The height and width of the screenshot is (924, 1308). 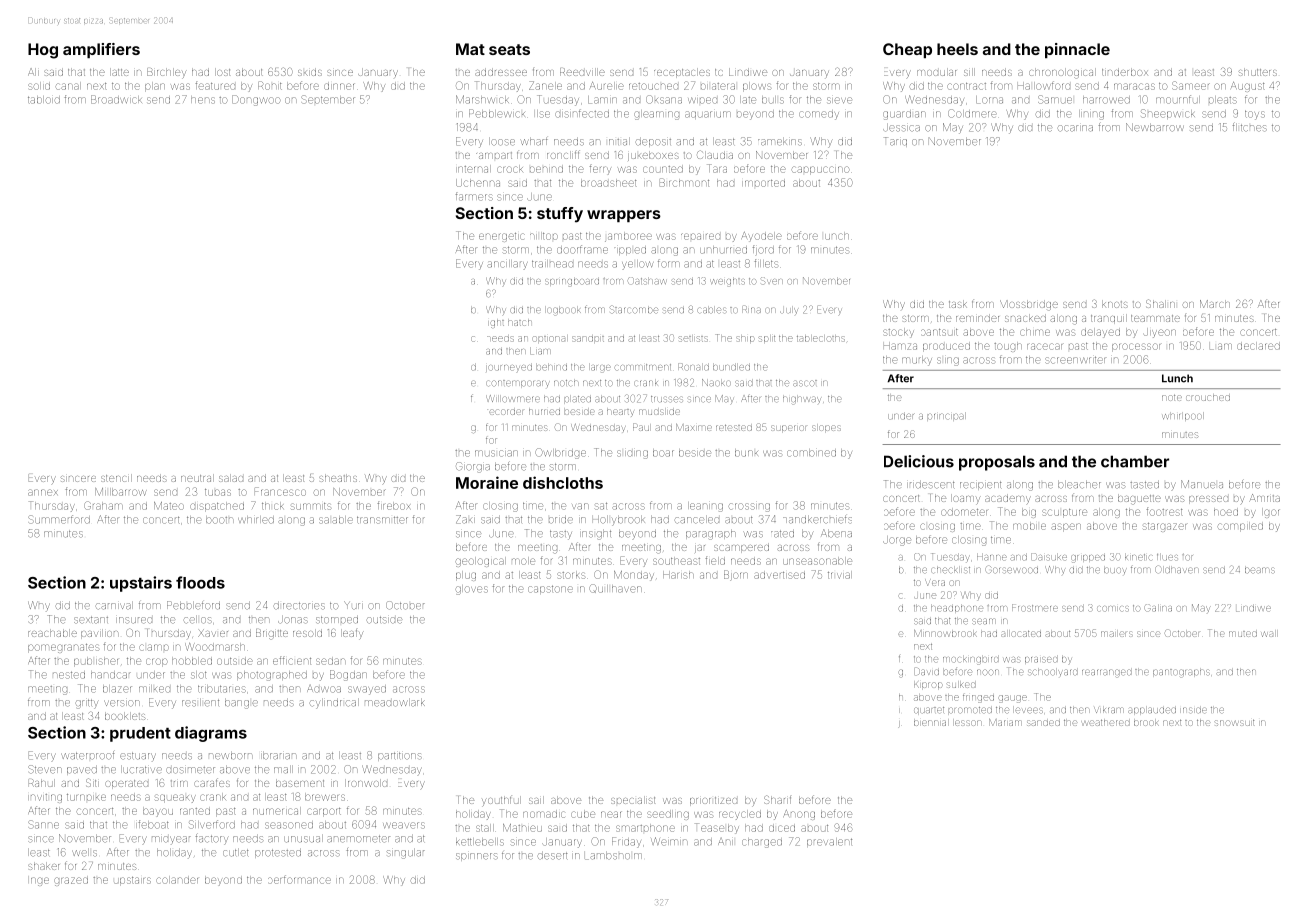 What do you see at coordinates (839, 100) in the screenshot?
I see `sieve` at bounding box center [839, 100].
